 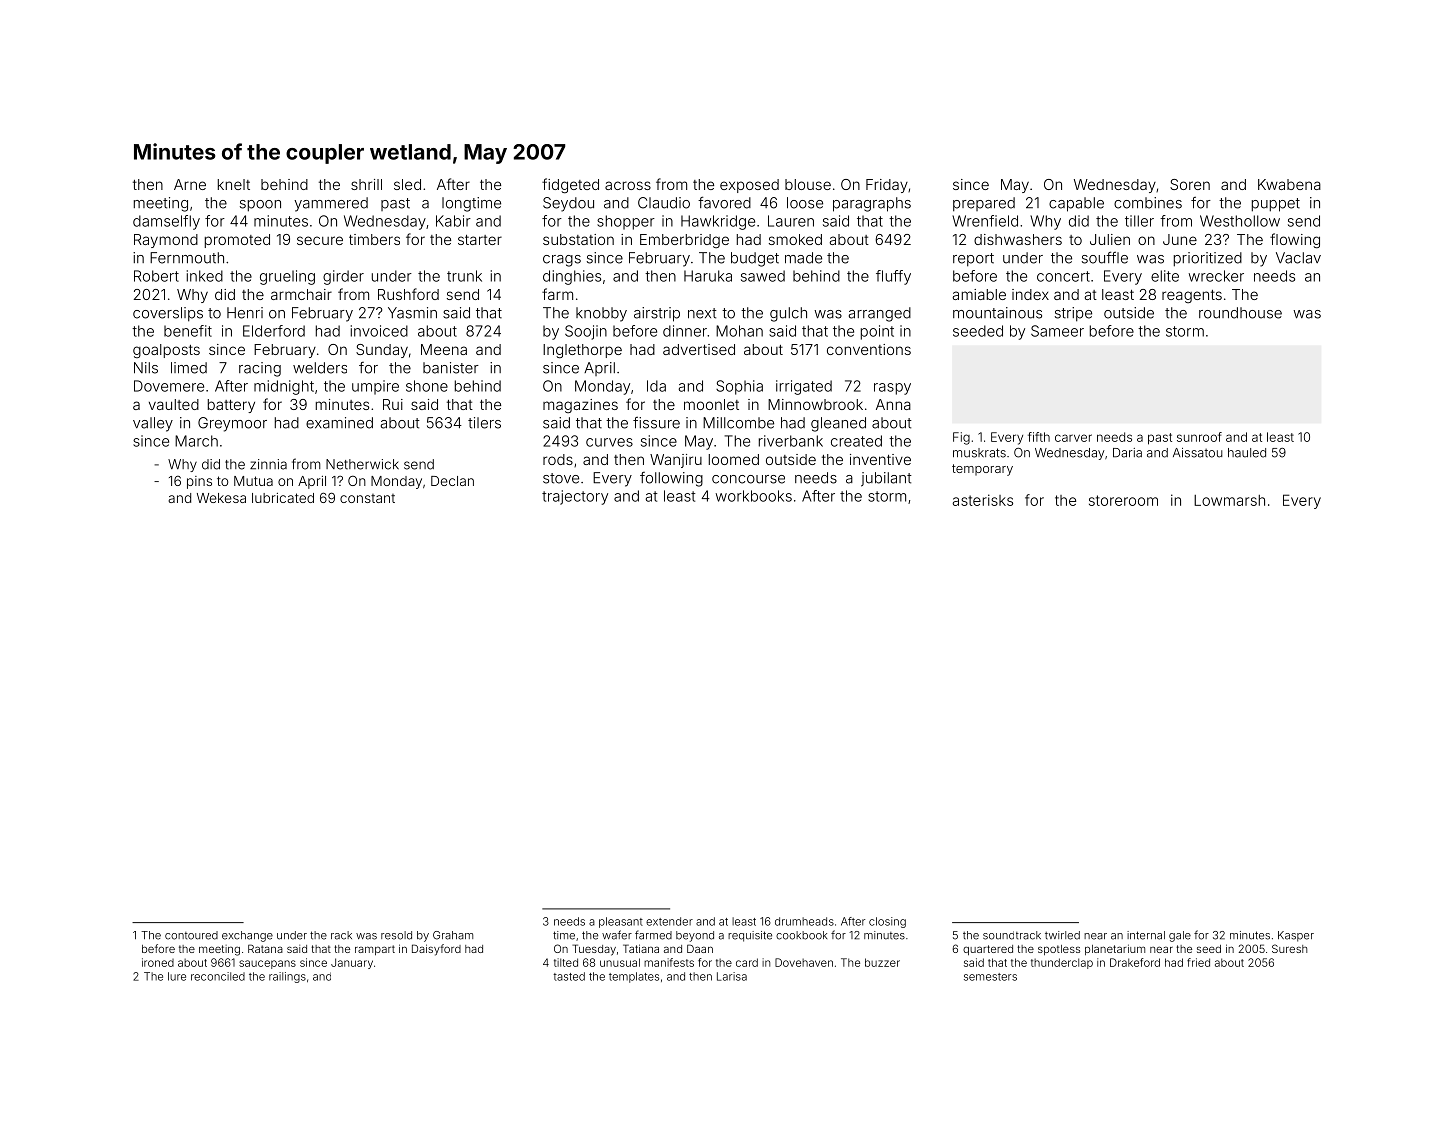 What do you see at coordinates (366, 184) in the page?
I see `shrill` at bounding box center [366, 184].
